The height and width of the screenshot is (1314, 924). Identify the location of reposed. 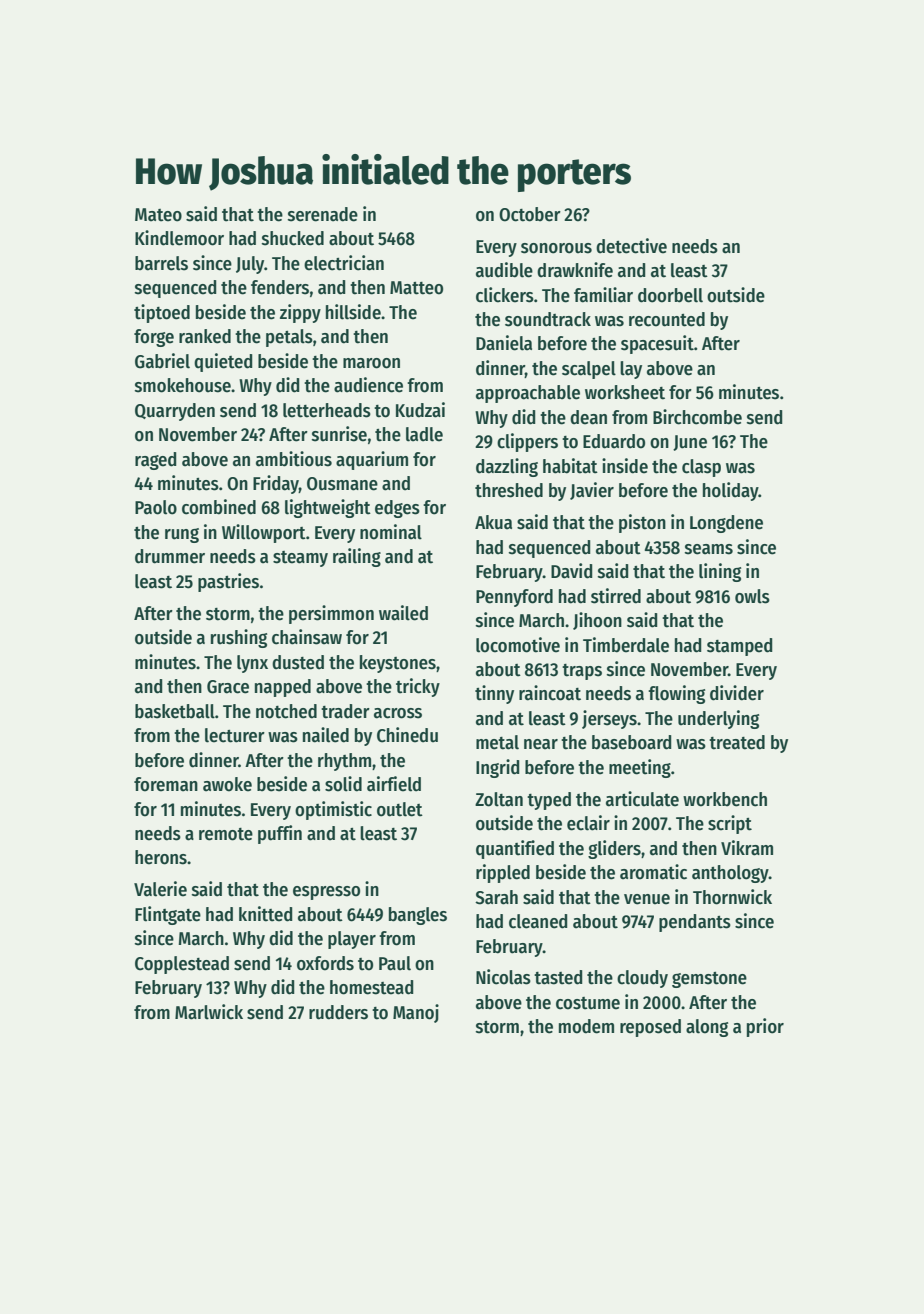
(650, 1028).
